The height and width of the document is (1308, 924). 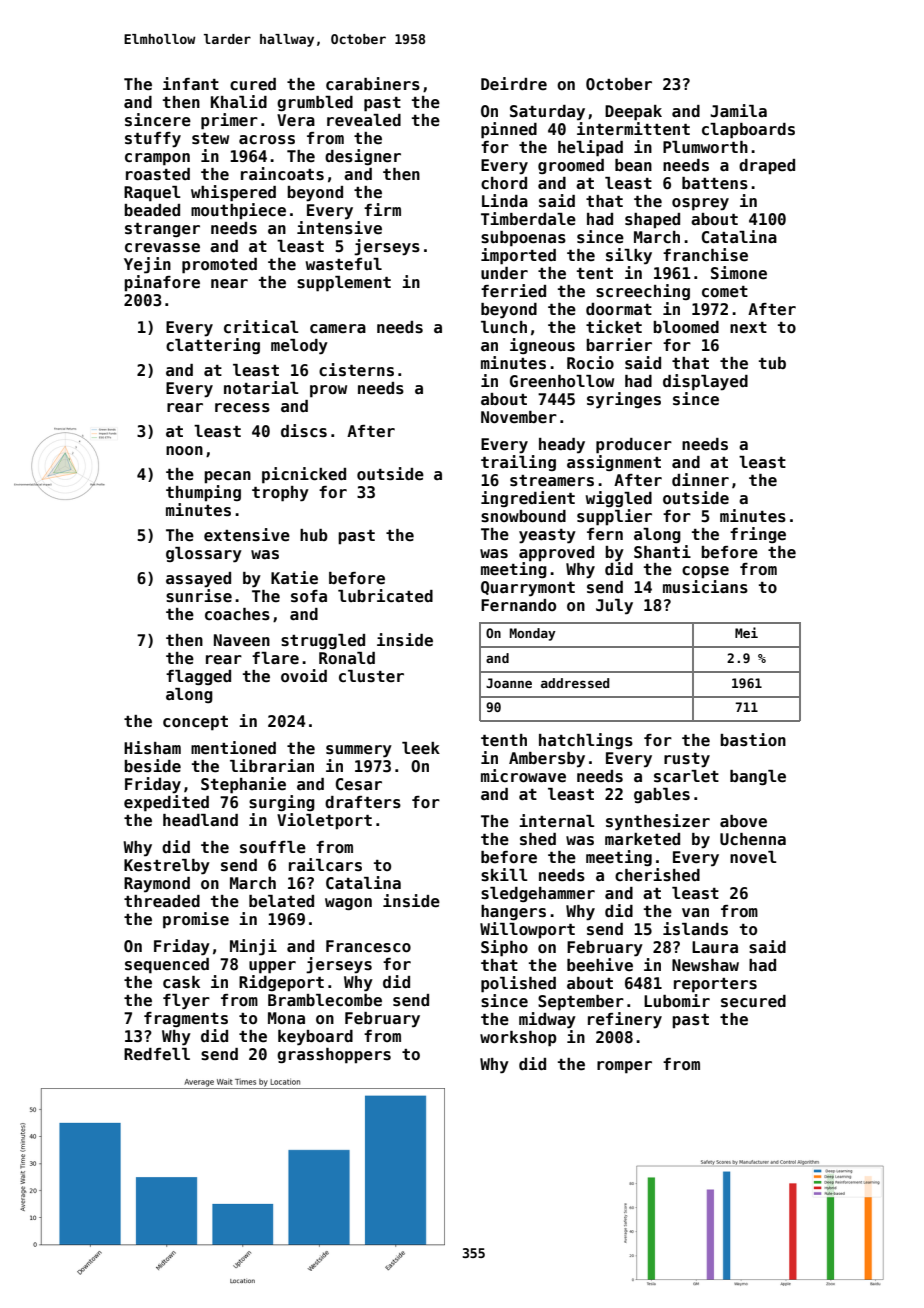 I want to click on Violetport, so click(x=324, y=821).
